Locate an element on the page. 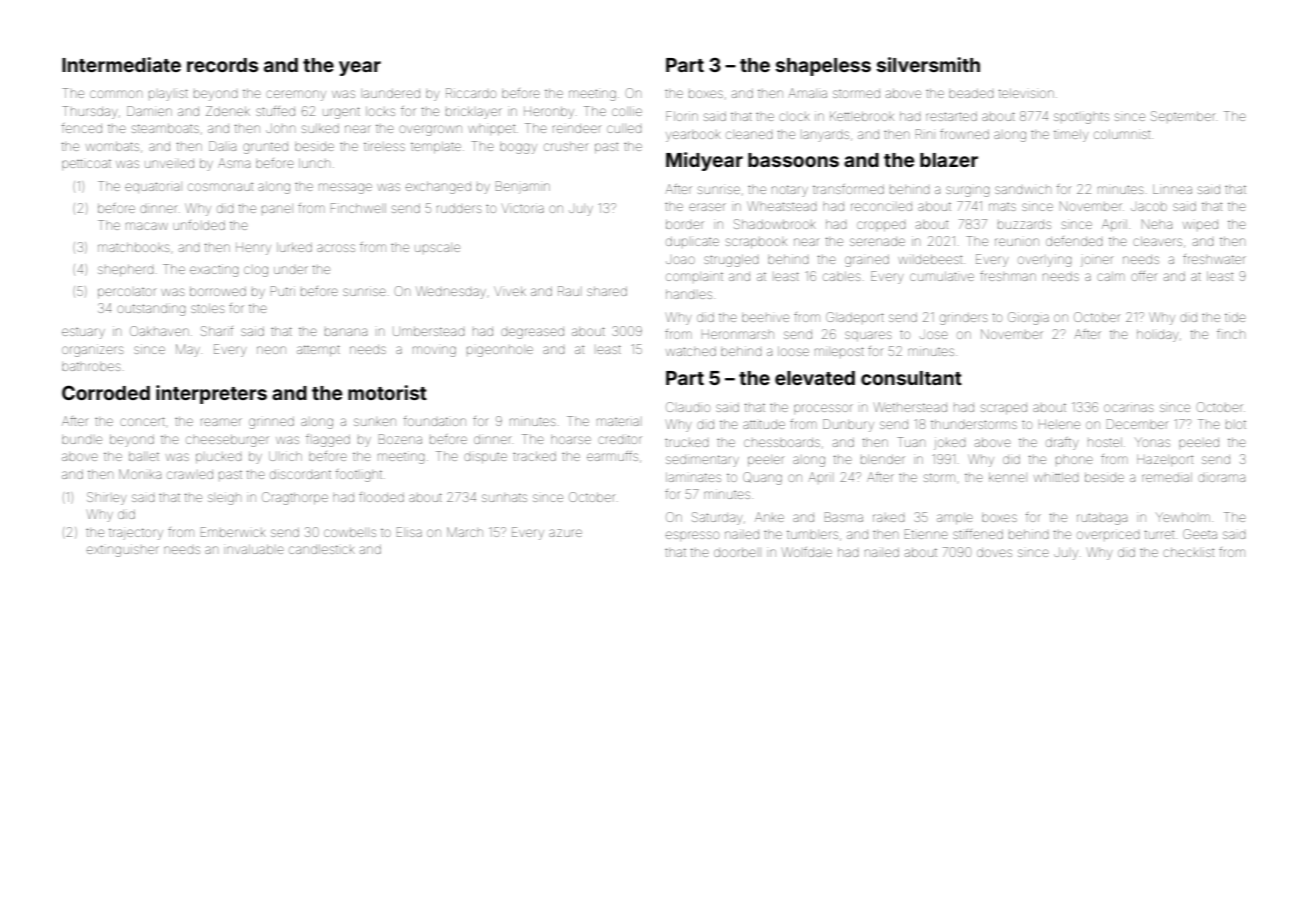 The height and width of the image is (924, 1308). Quang is located at coordinates (762, 478).
